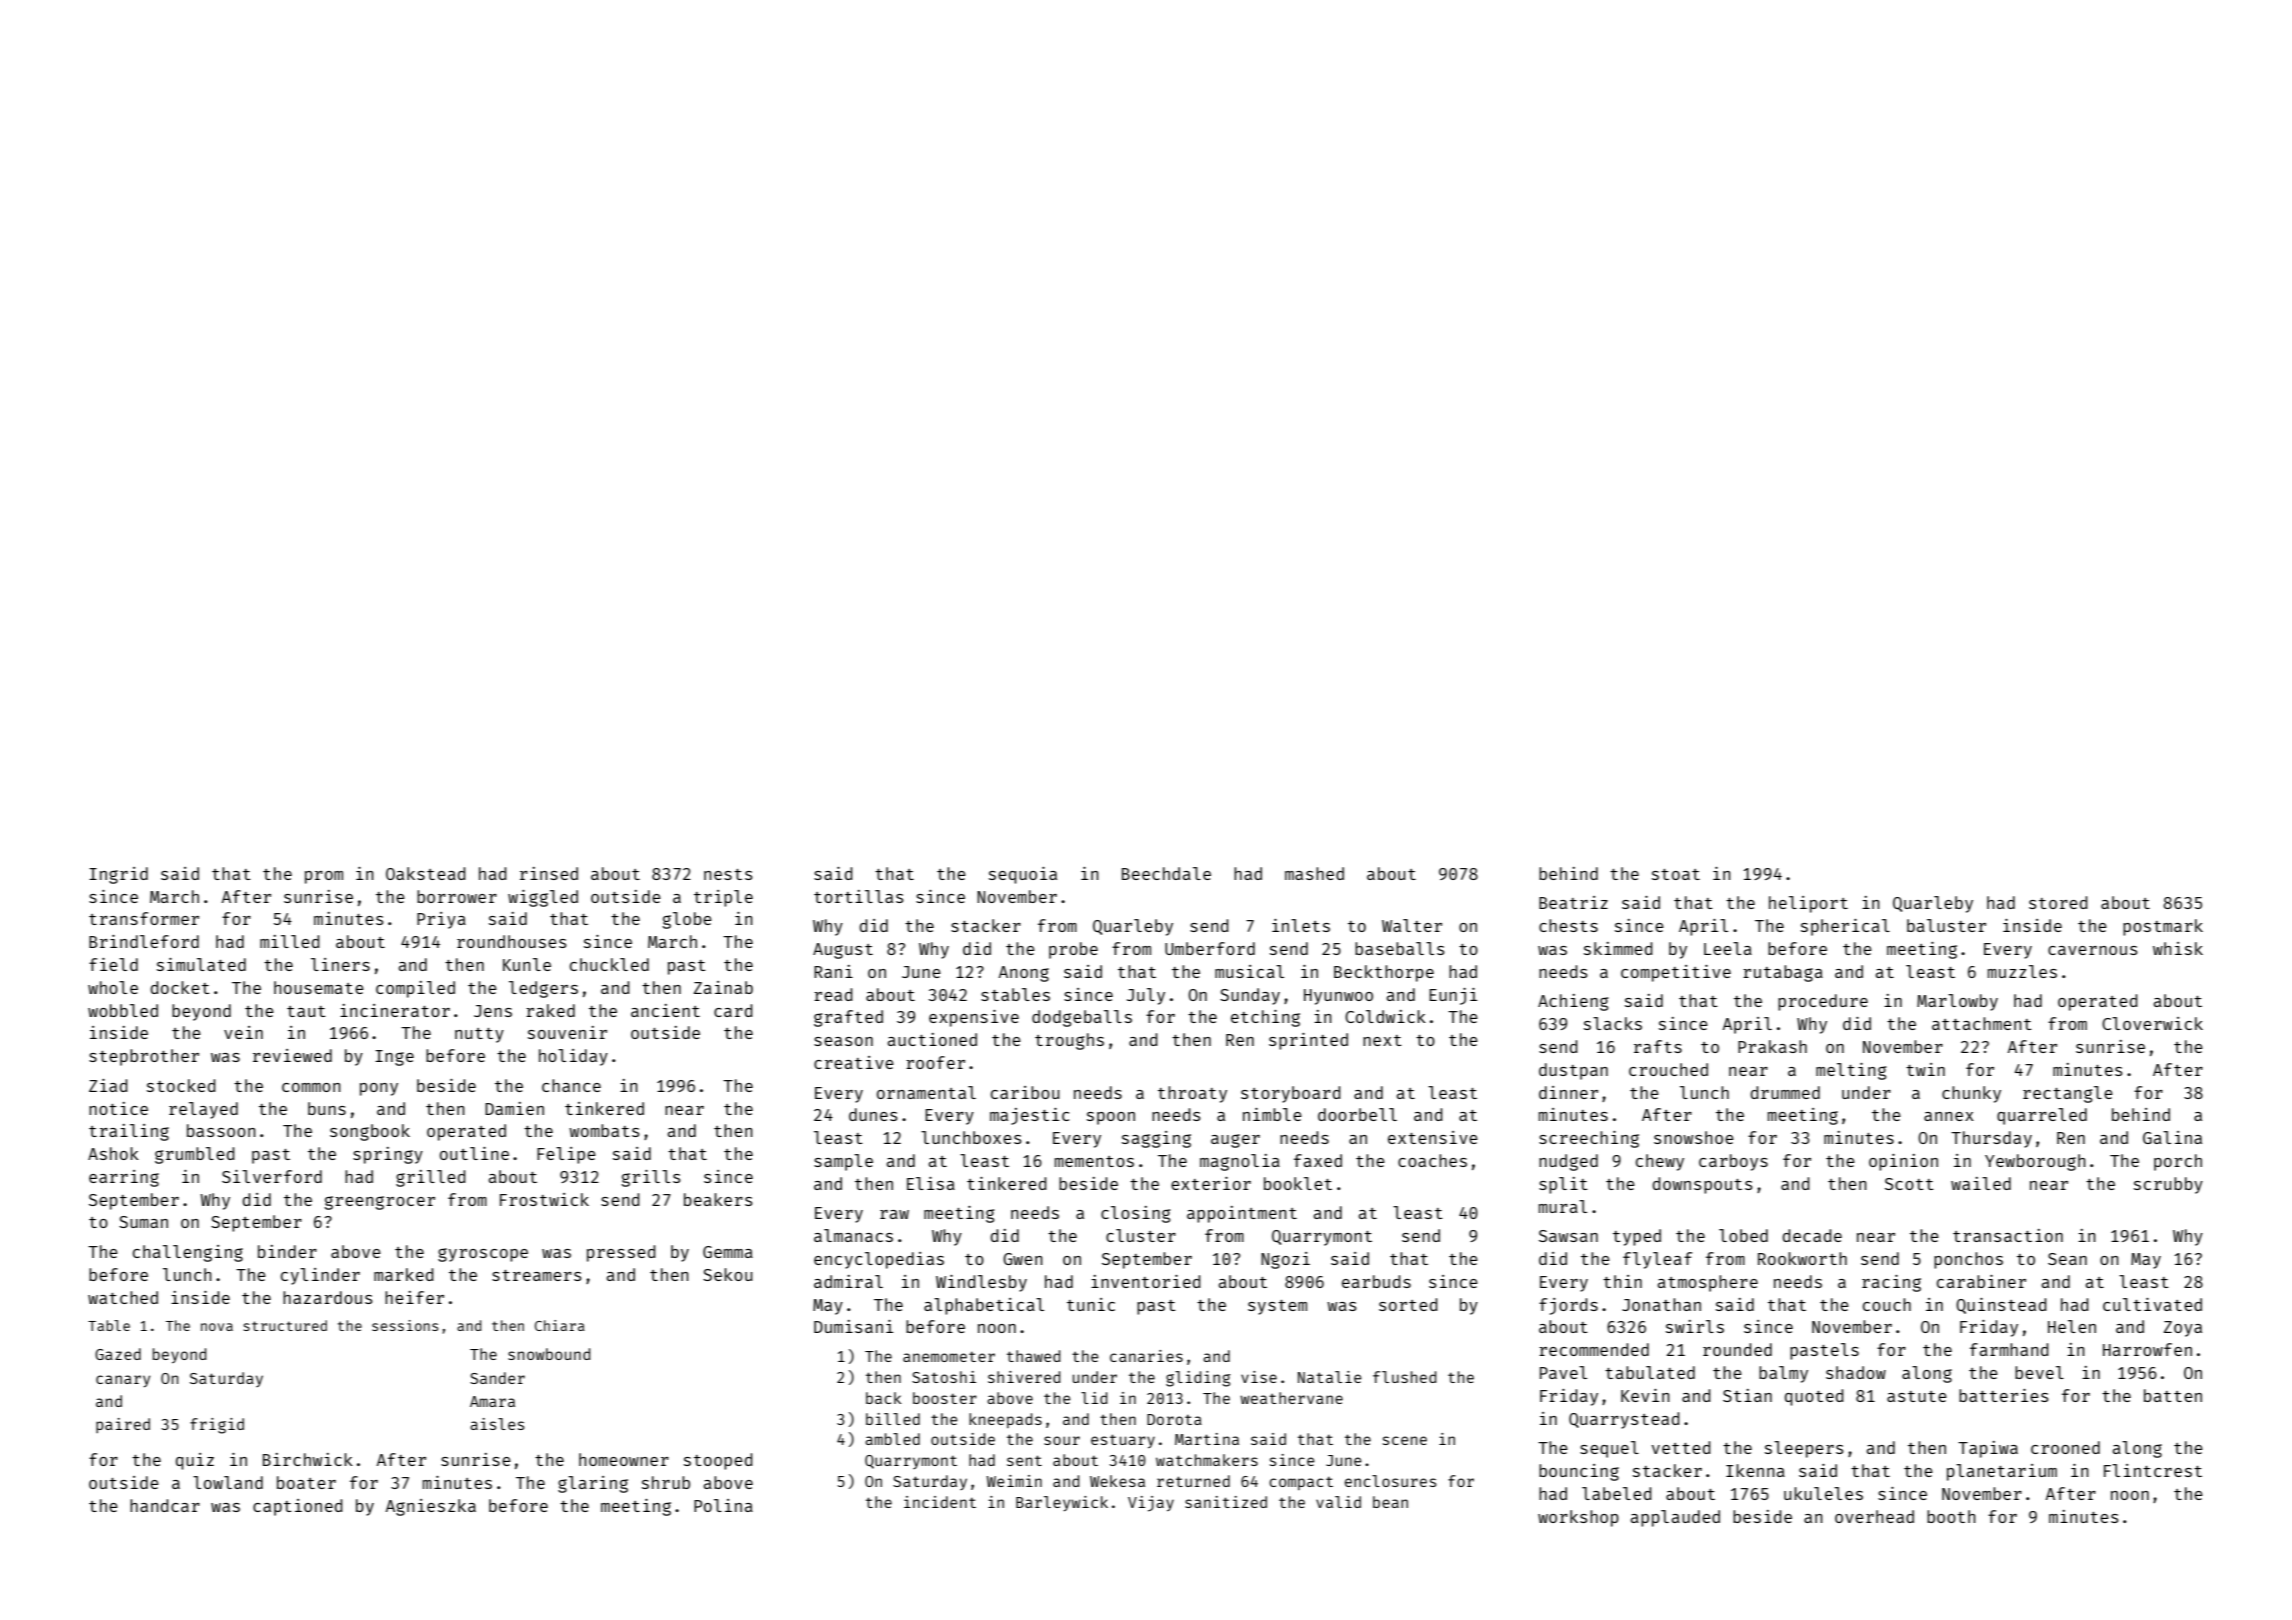  I want to click on stoat, so click(1676, 874).
